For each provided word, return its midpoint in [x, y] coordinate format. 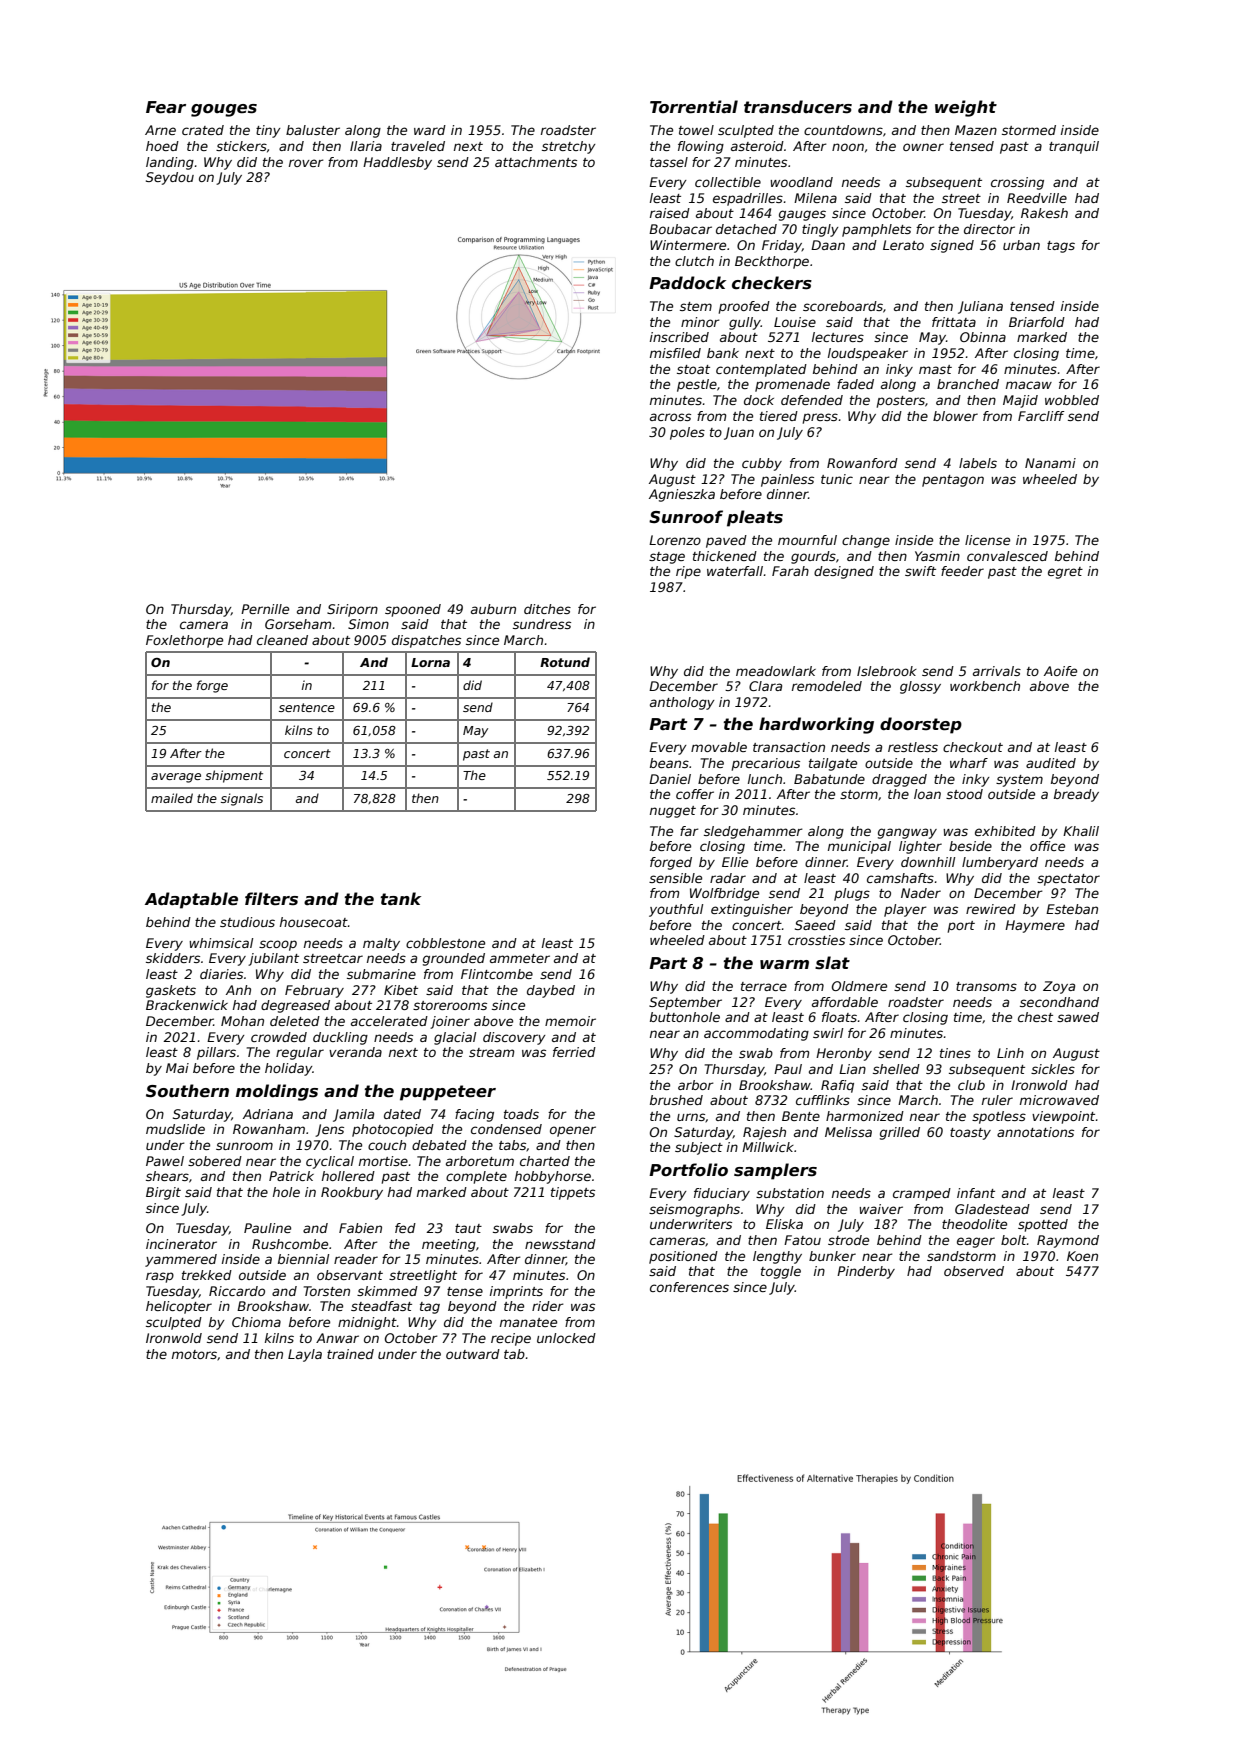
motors [194, 1354]
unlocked [566, 1338]
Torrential [694, 107]
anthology [682, 703]
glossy [920, 687]
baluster [313, 130]
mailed [172, 798]
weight [966, 108]
